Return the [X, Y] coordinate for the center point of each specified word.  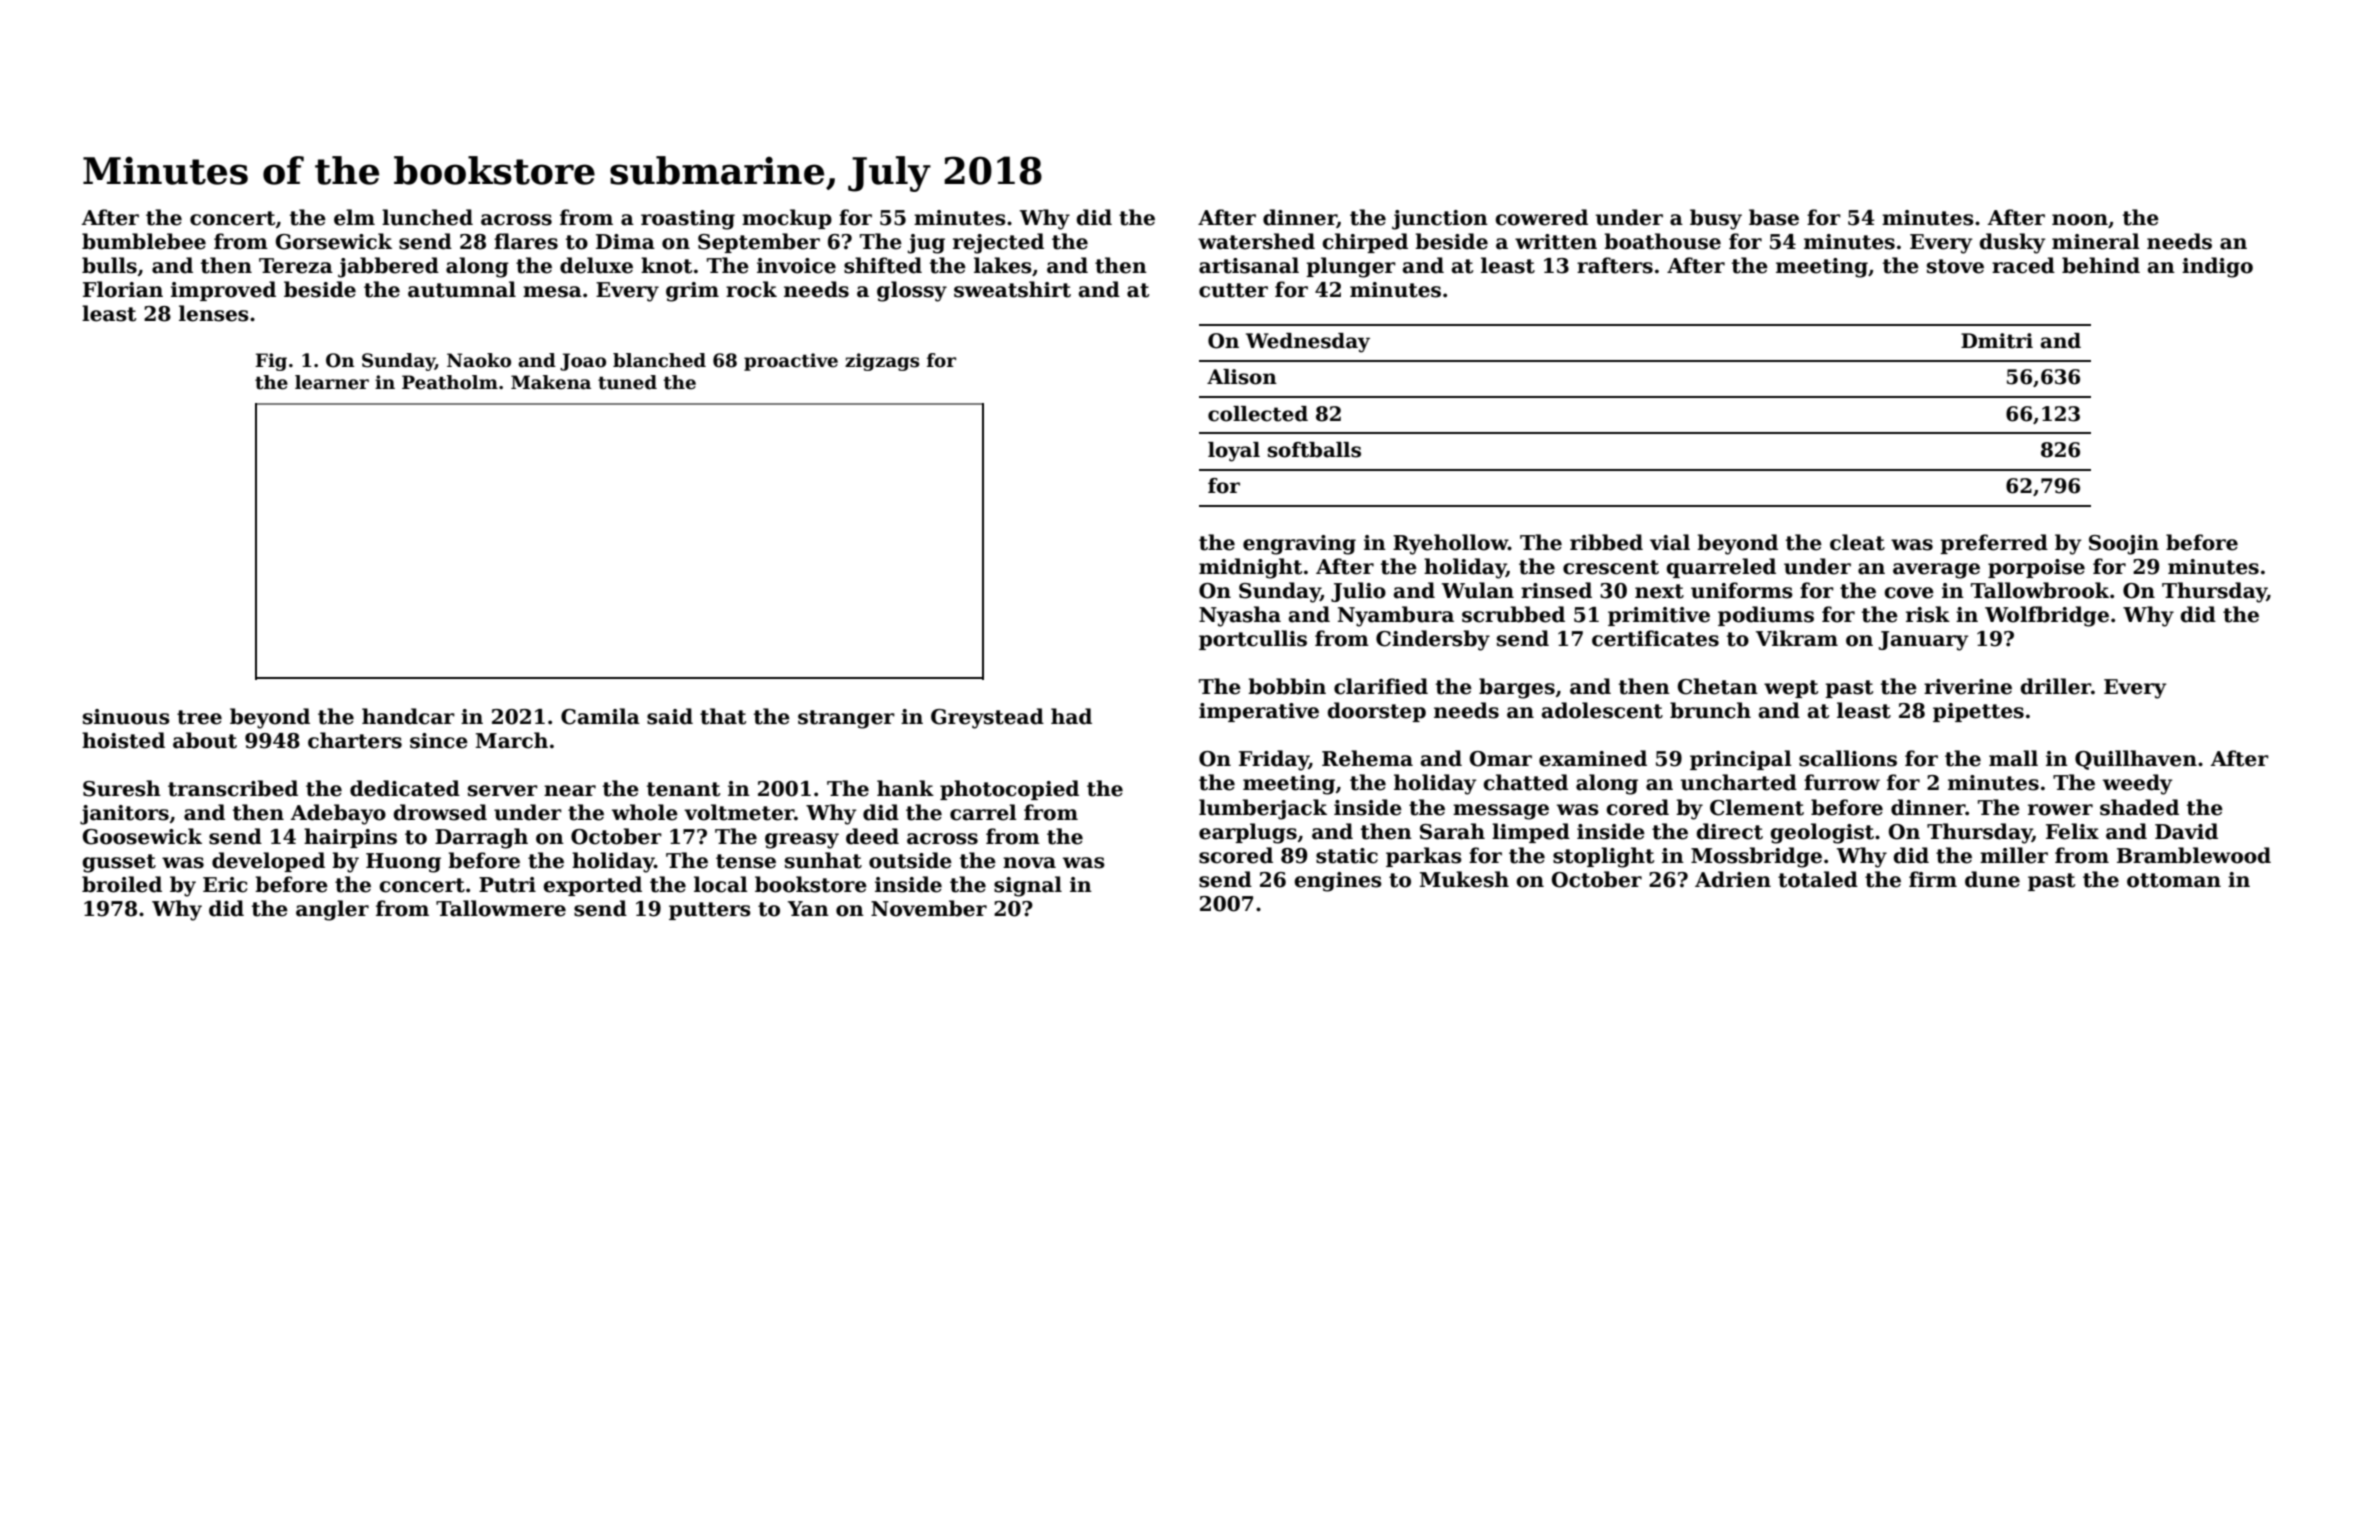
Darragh [481, 838]
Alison [1242, 377]
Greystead [987, 718]
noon [2080, 220]
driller [2055, 686]
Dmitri [1997, 341]
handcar [408, 716]
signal [1028, 886]
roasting [688, 220]
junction [1440, 220]
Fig [271, 362]
